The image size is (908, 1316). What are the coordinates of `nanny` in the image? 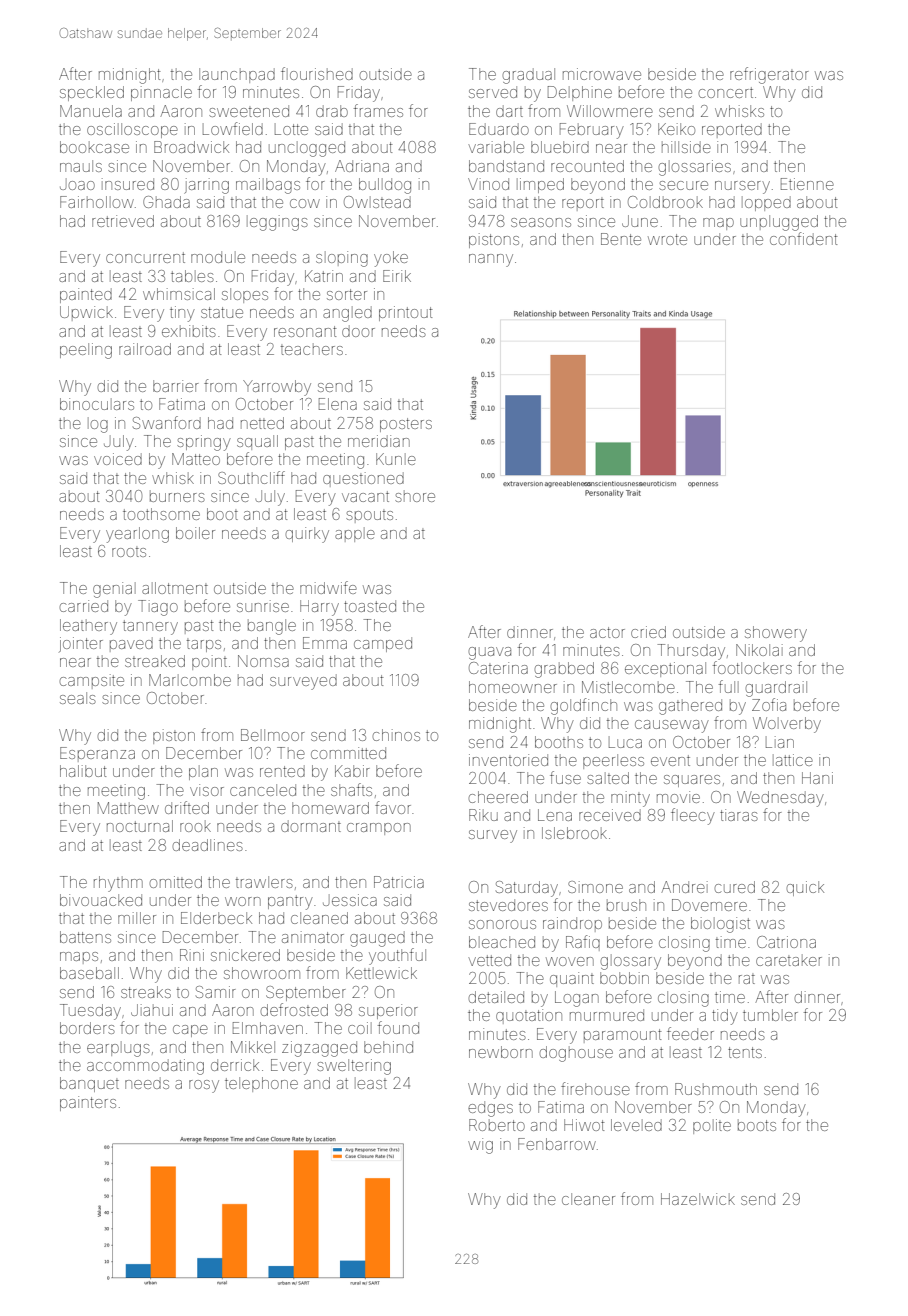 It's located at (491, 260).
